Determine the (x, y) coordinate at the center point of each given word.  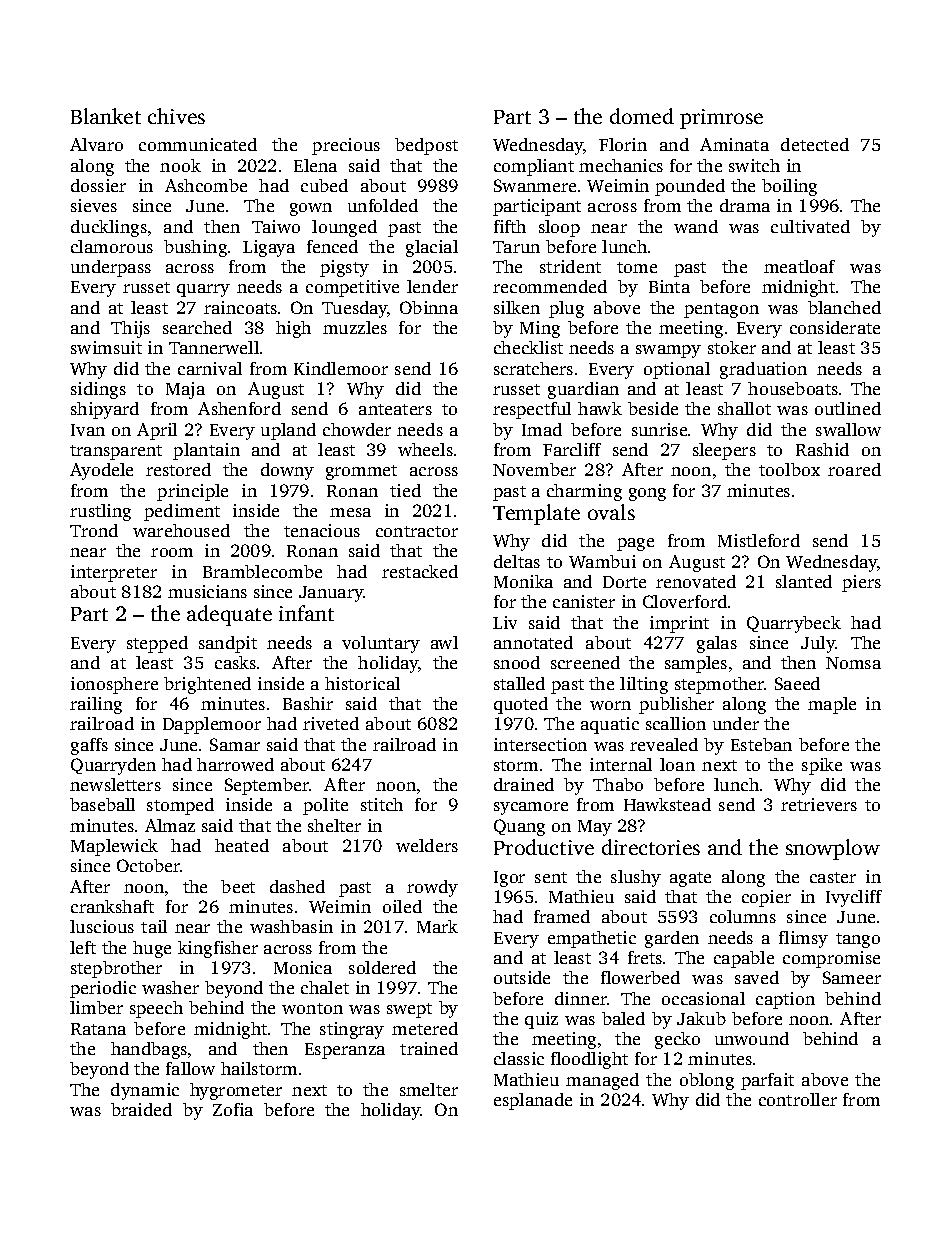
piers (861, 583)
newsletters (115, 784)
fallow (190, 1068)
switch (754, 165)
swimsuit (106, 347)
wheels (425, 449)
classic (519, 1058)
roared (854, 469)
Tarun (516, 247)
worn (610, 705)
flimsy (803, 939)
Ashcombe (206, 185)
